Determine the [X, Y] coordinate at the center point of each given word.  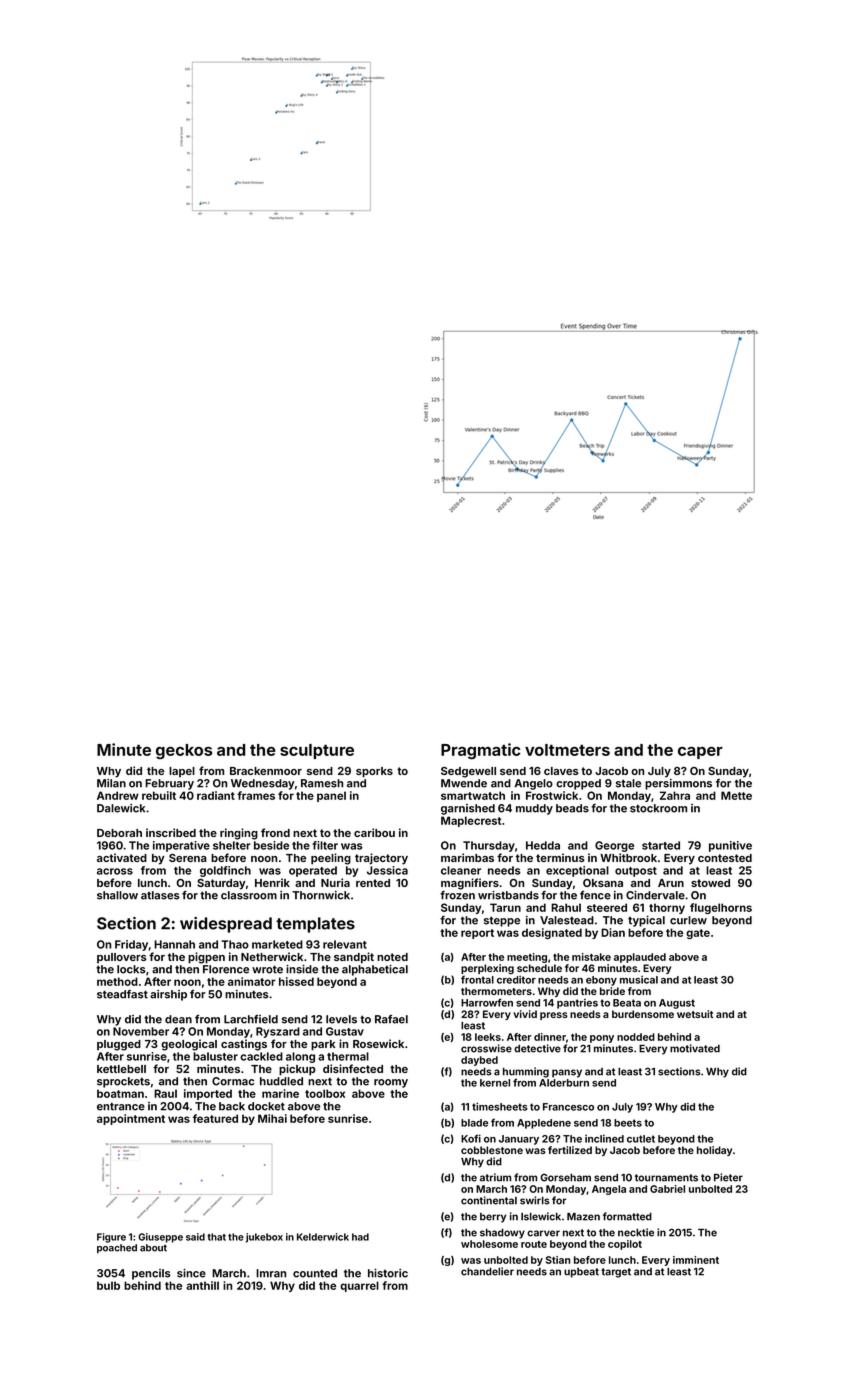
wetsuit [695, 1014]
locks [131, 969]
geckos [184, 751]
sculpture [317, 751]
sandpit [354, 958]
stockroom [658, 808]
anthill [202, 1285]
